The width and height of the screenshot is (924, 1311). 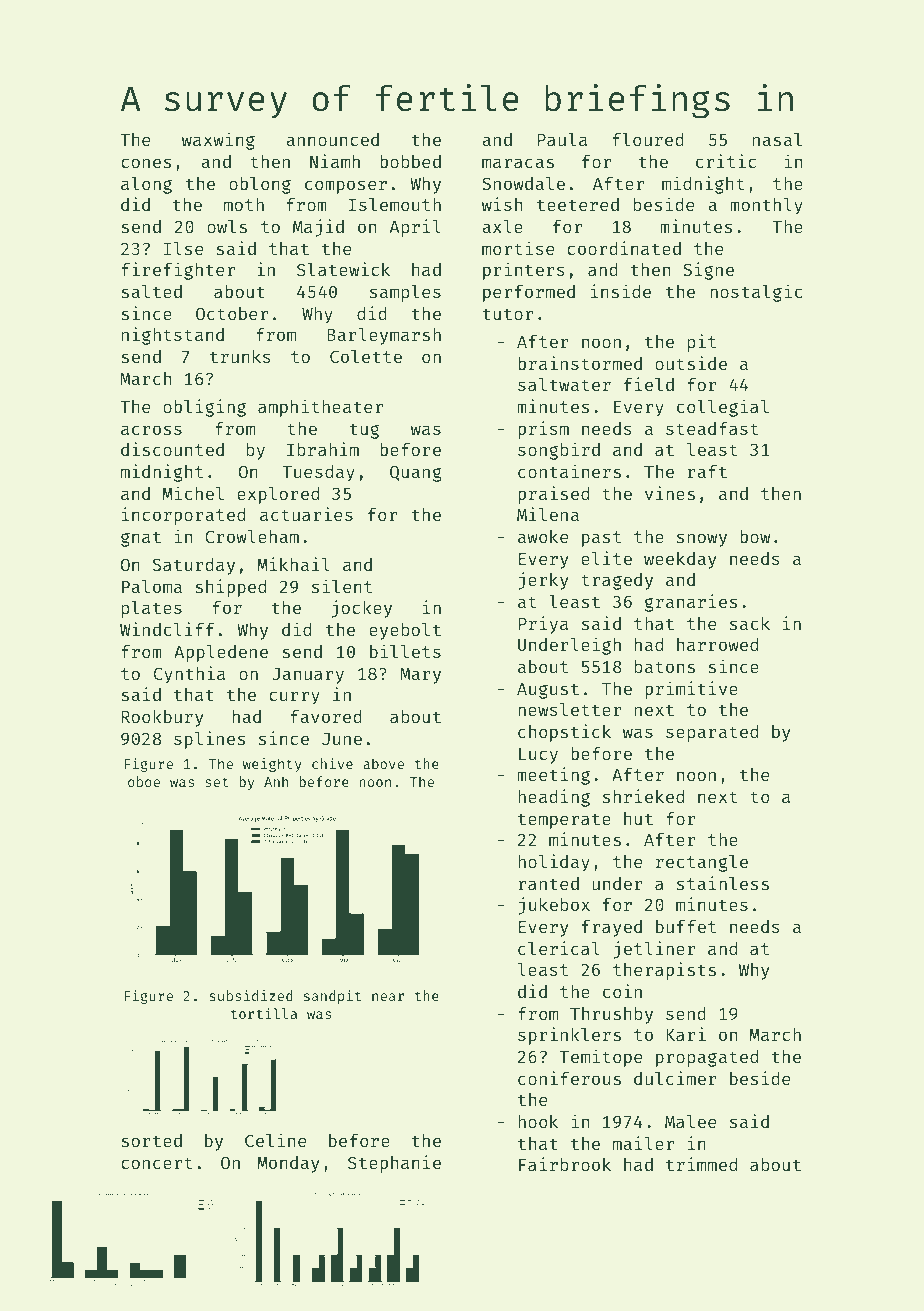 I want to click on floured, so click(x=648, y=139).
